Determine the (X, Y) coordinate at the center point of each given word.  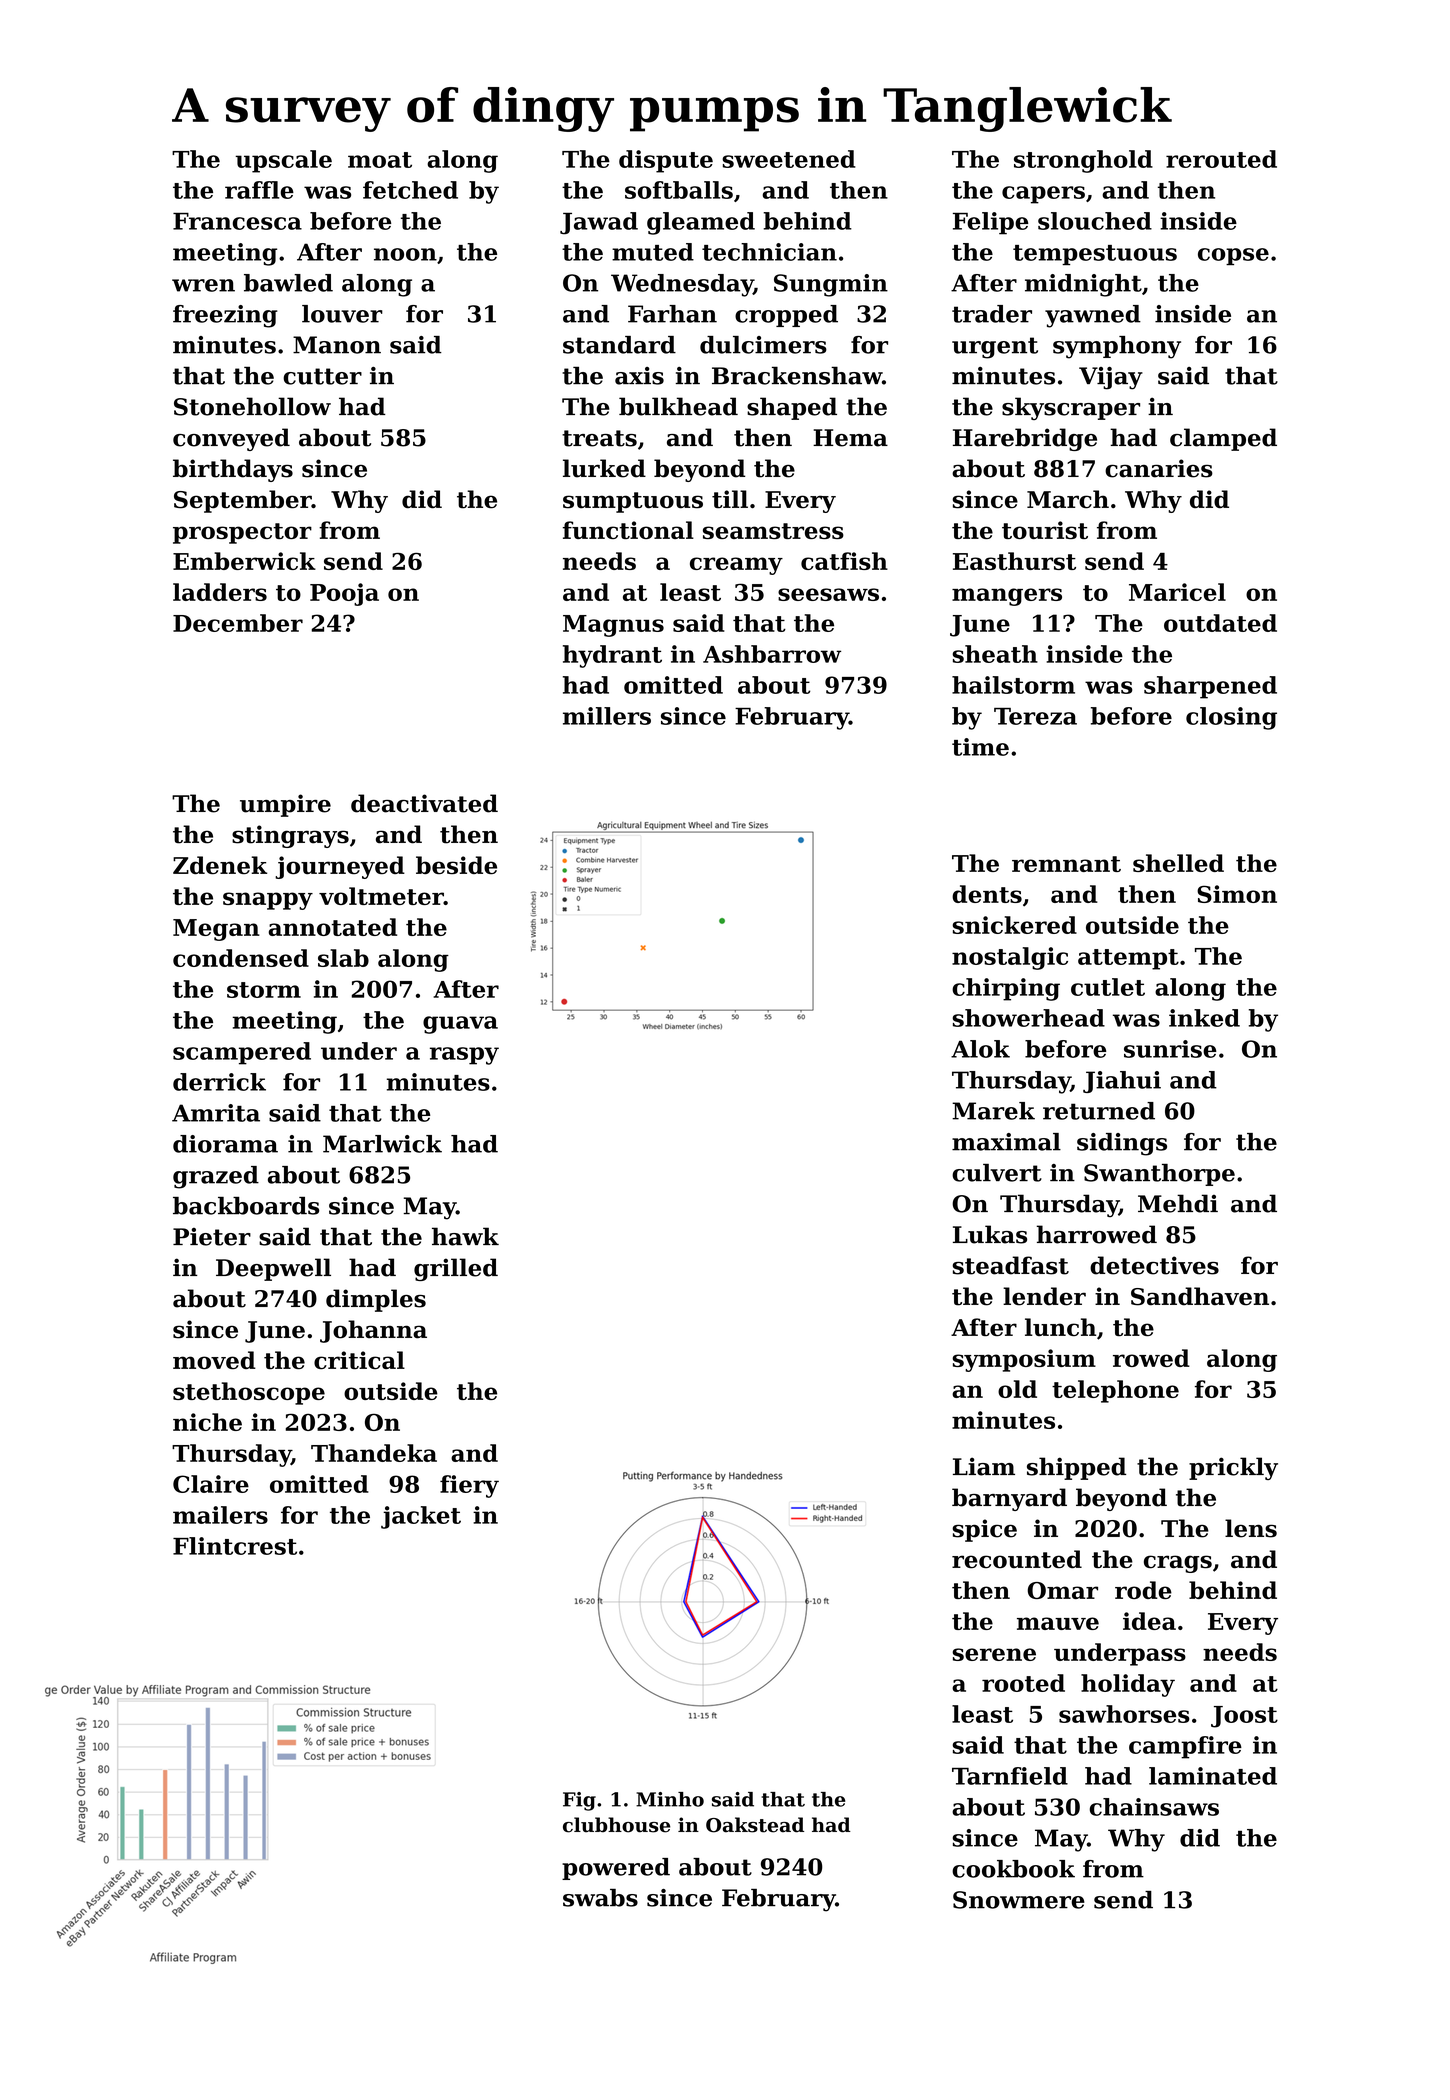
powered (616, 1869)
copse (1233, 256)
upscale (284, 161)
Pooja (344, 594)
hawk (465, 1236)
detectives (1154, 1265)
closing (1231, 718)
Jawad (599, 223)
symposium (1024, 1360)
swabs (600, 1898)
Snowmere (1019, 1900)
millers (607, 716)
